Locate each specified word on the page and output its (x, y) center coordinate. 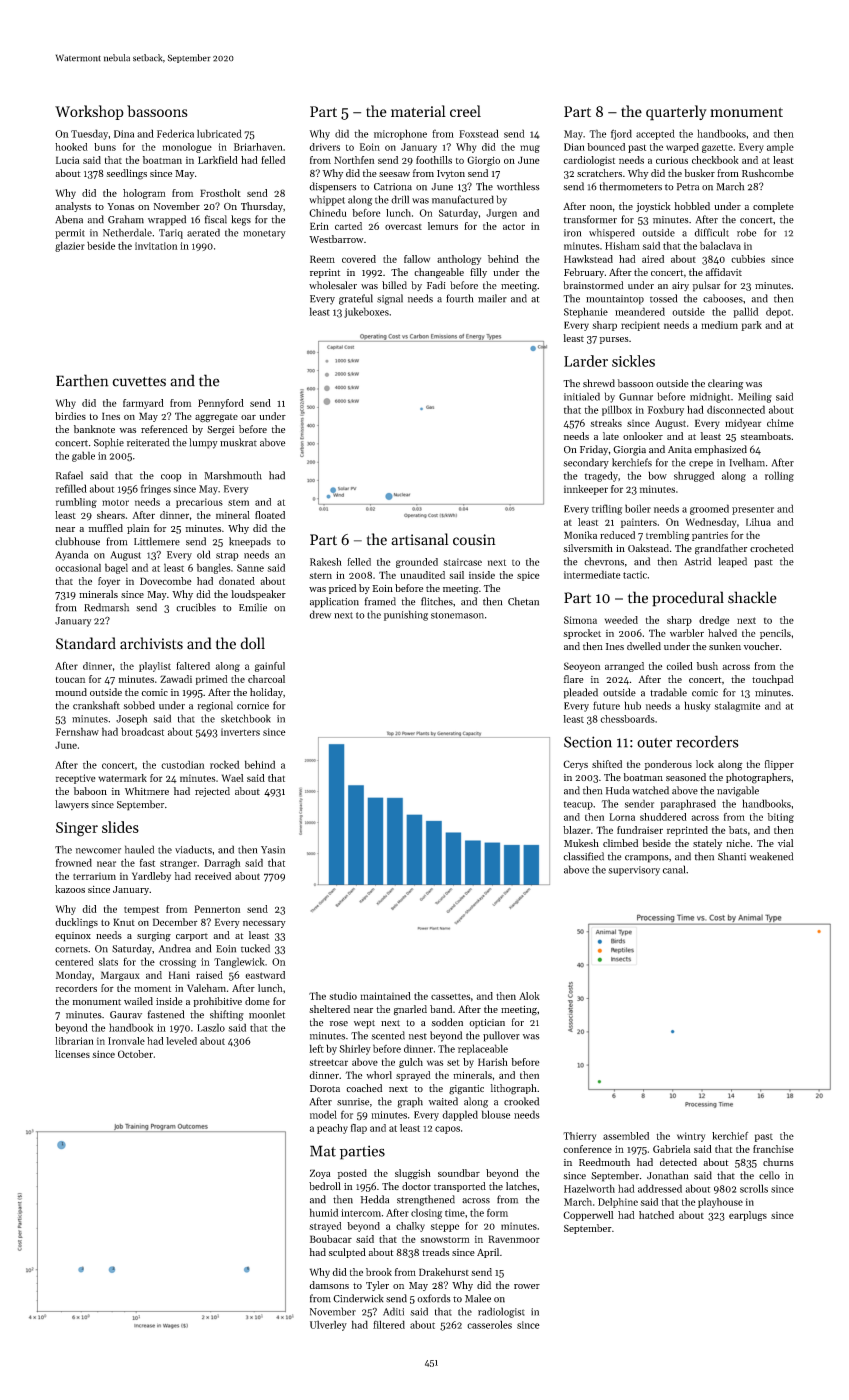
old (203, 554)
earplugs (748, 1216)
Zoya (320, 1174)
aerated (203, 232)
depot (778, 312)
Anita (680, 450)
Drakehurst (444, 1272)
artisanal (420, 539)
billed (394, 285)
